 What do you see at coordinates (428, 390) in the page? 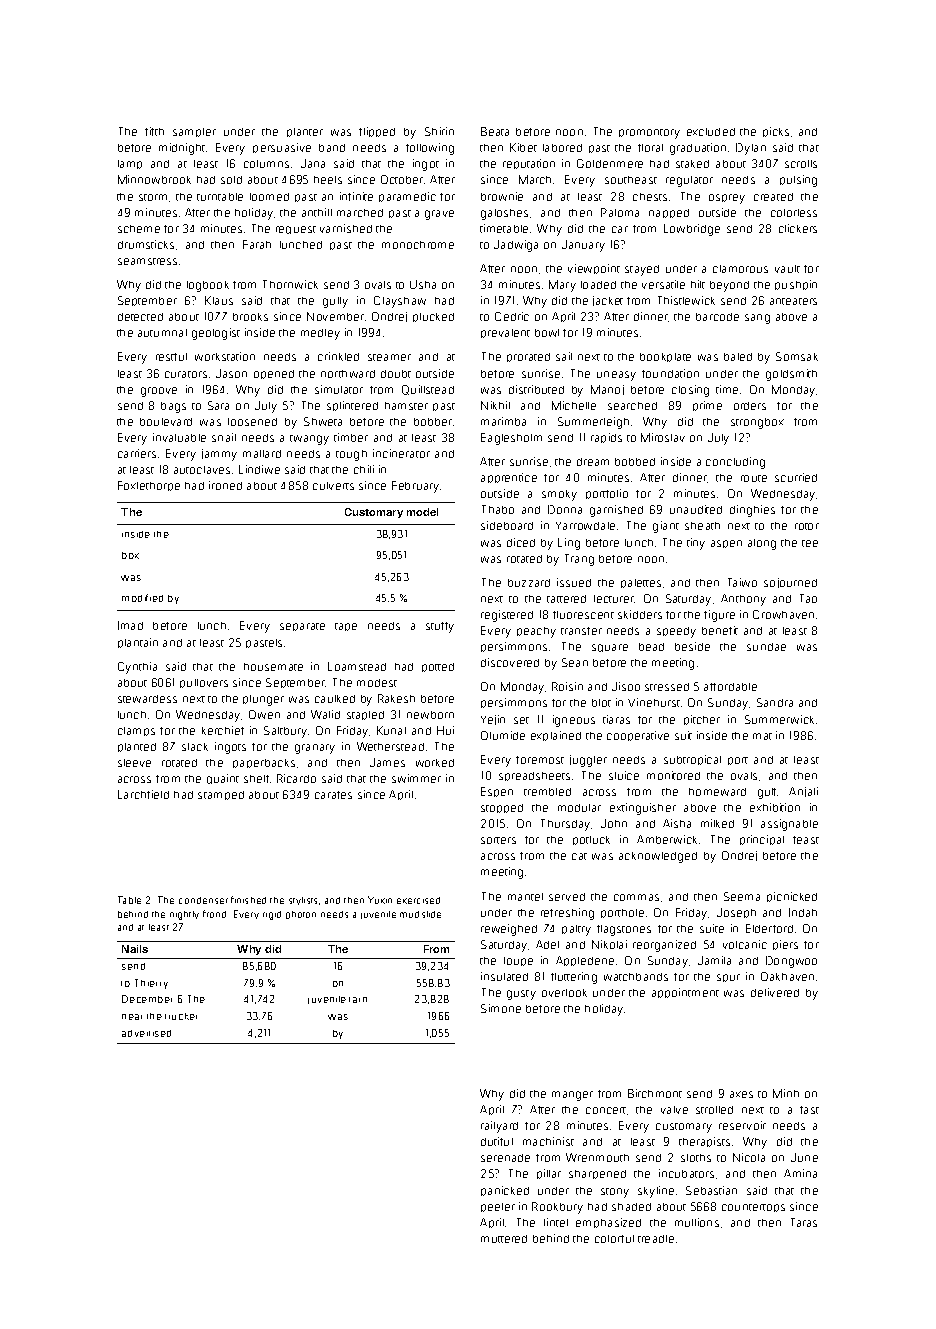
I see `Quillstead` at bounding box center [428, 390].
